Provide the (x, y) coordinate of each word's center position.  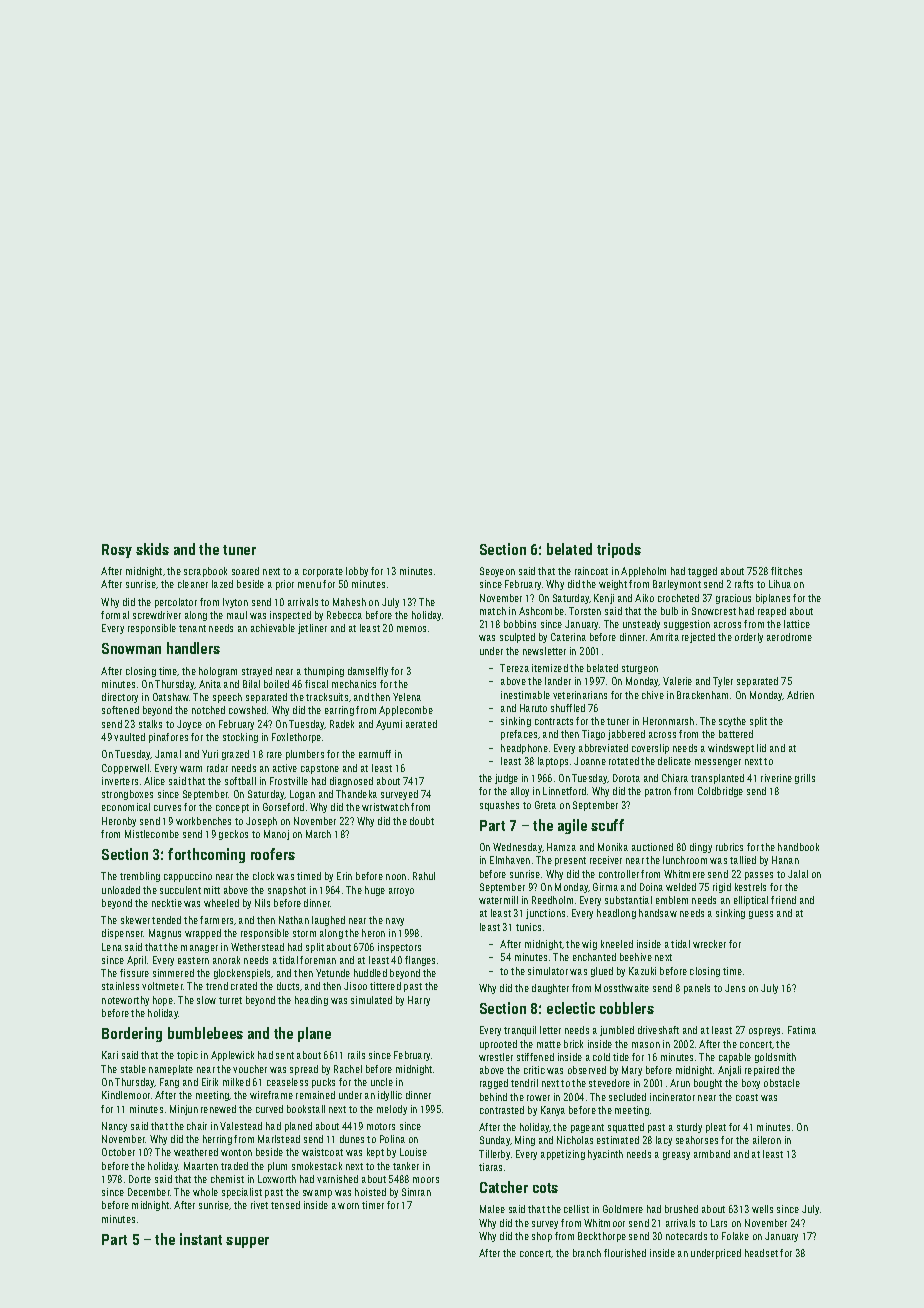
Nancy (114, 1127)
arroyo (401, 892)
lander (558, 681)
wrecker (709, 944)
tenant (192, 628)
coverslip (650, 749)
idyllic (390, 1096)
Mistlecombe (152, 834)
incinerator (672, 1097)
